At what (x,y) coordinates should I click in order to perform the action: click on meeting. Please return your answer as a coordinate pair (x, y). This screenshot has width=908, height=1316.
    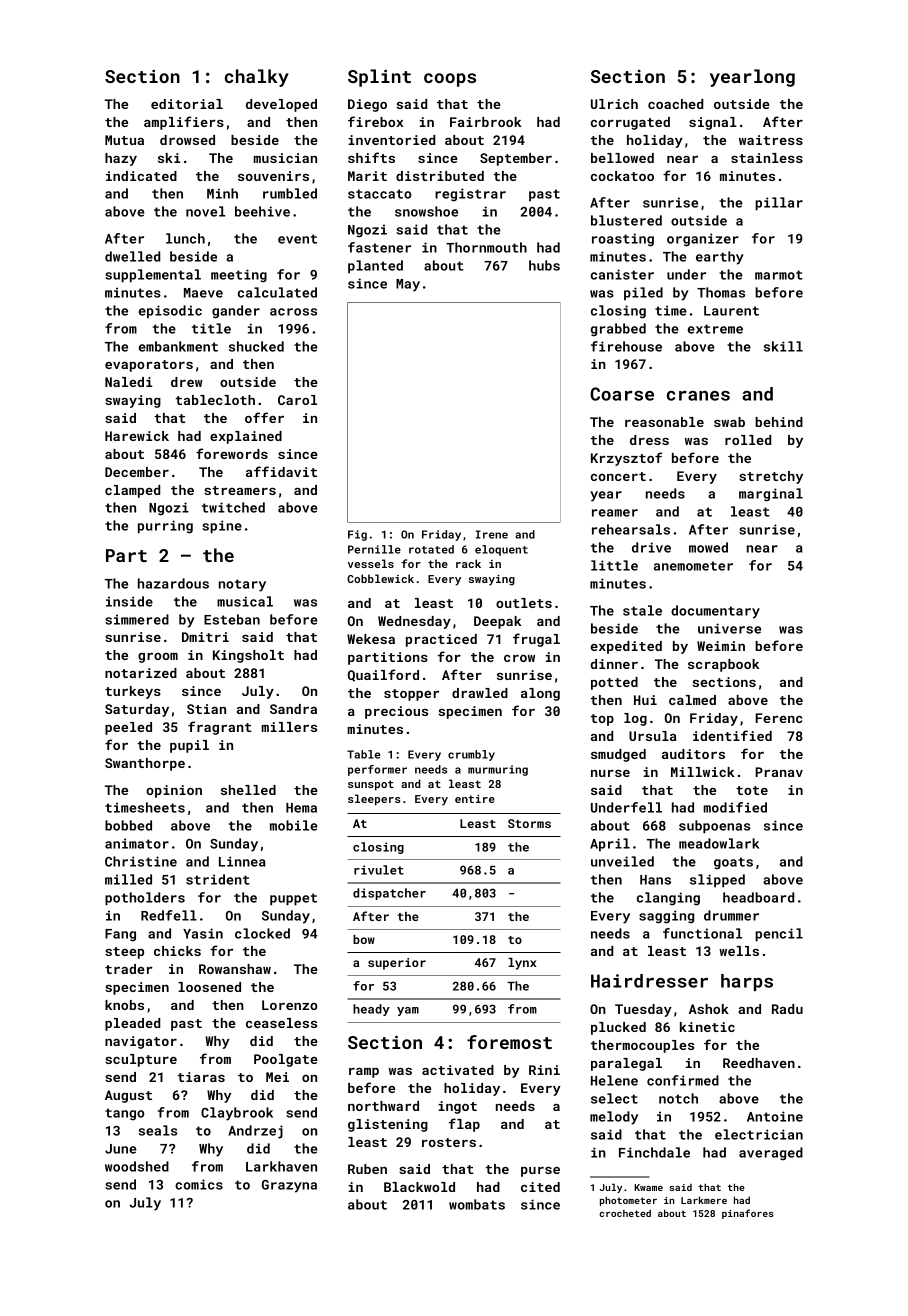
    Looking at the image, I should click on (239, 276).
